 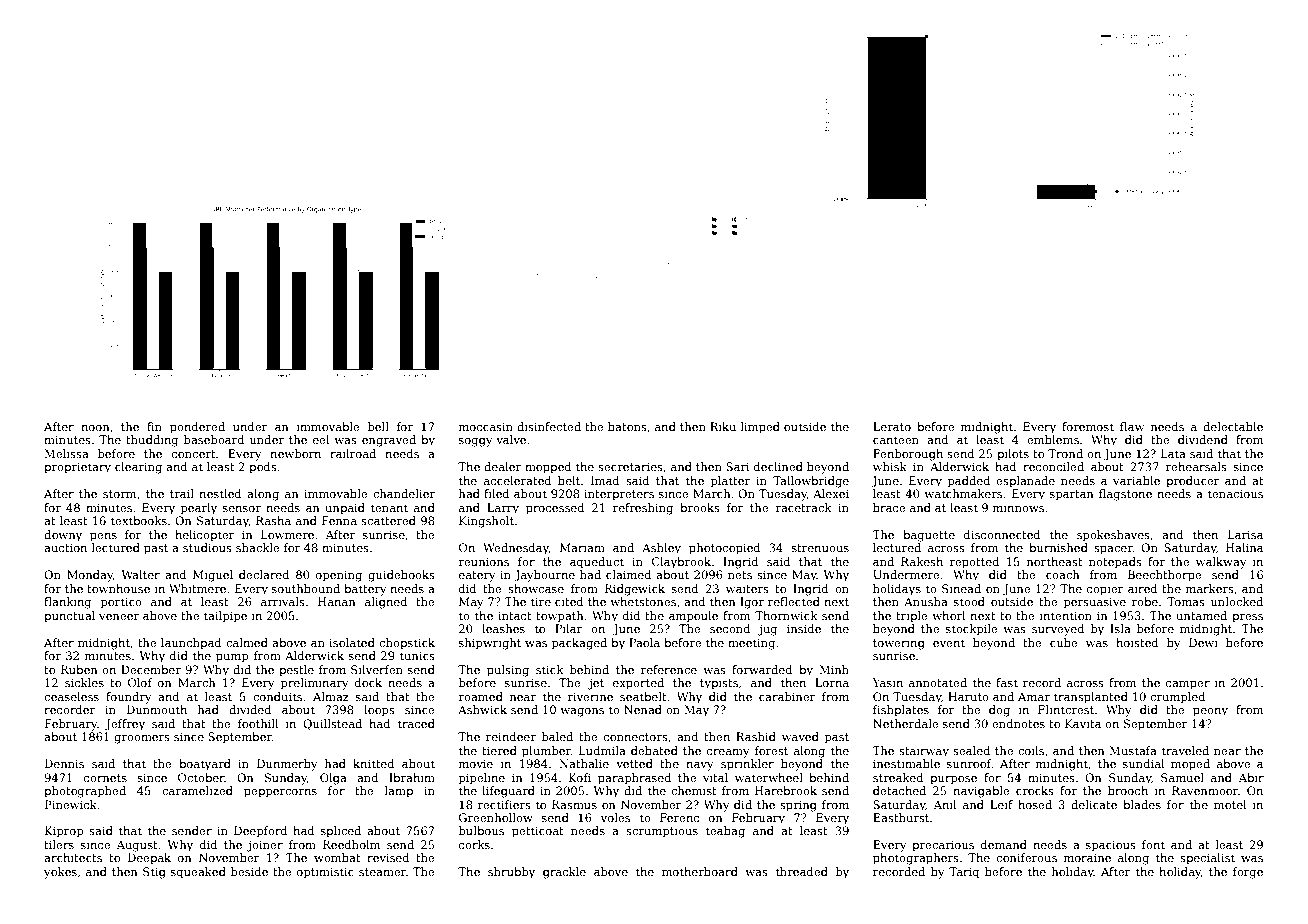 I want to click on refreshing, so click(x=643, y=509).
